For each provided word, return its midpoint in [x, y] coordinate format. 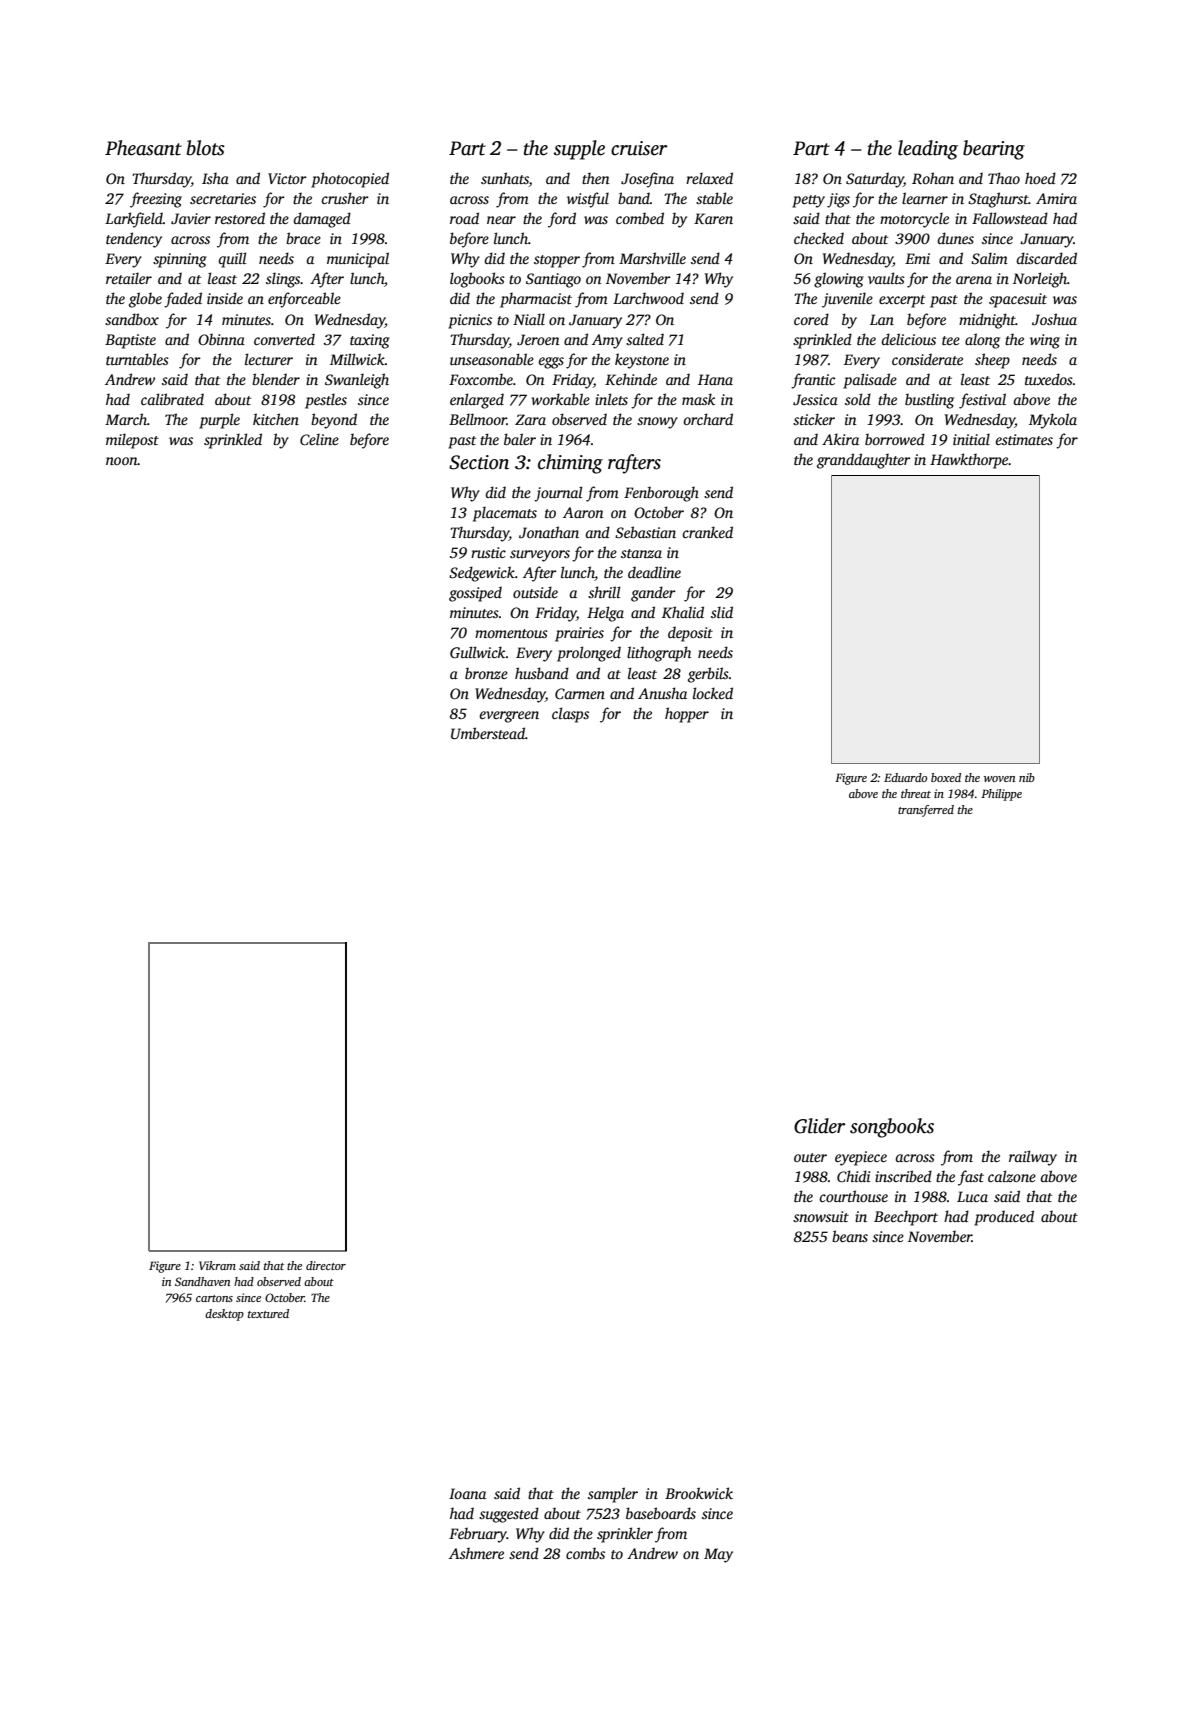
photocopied [350, 180]
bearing [994, 150]
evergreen [509, 717]
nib [1027, 777]
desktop [224, 1315]
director [326, 1265]
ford [562, 220]
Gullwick [478, 652]
